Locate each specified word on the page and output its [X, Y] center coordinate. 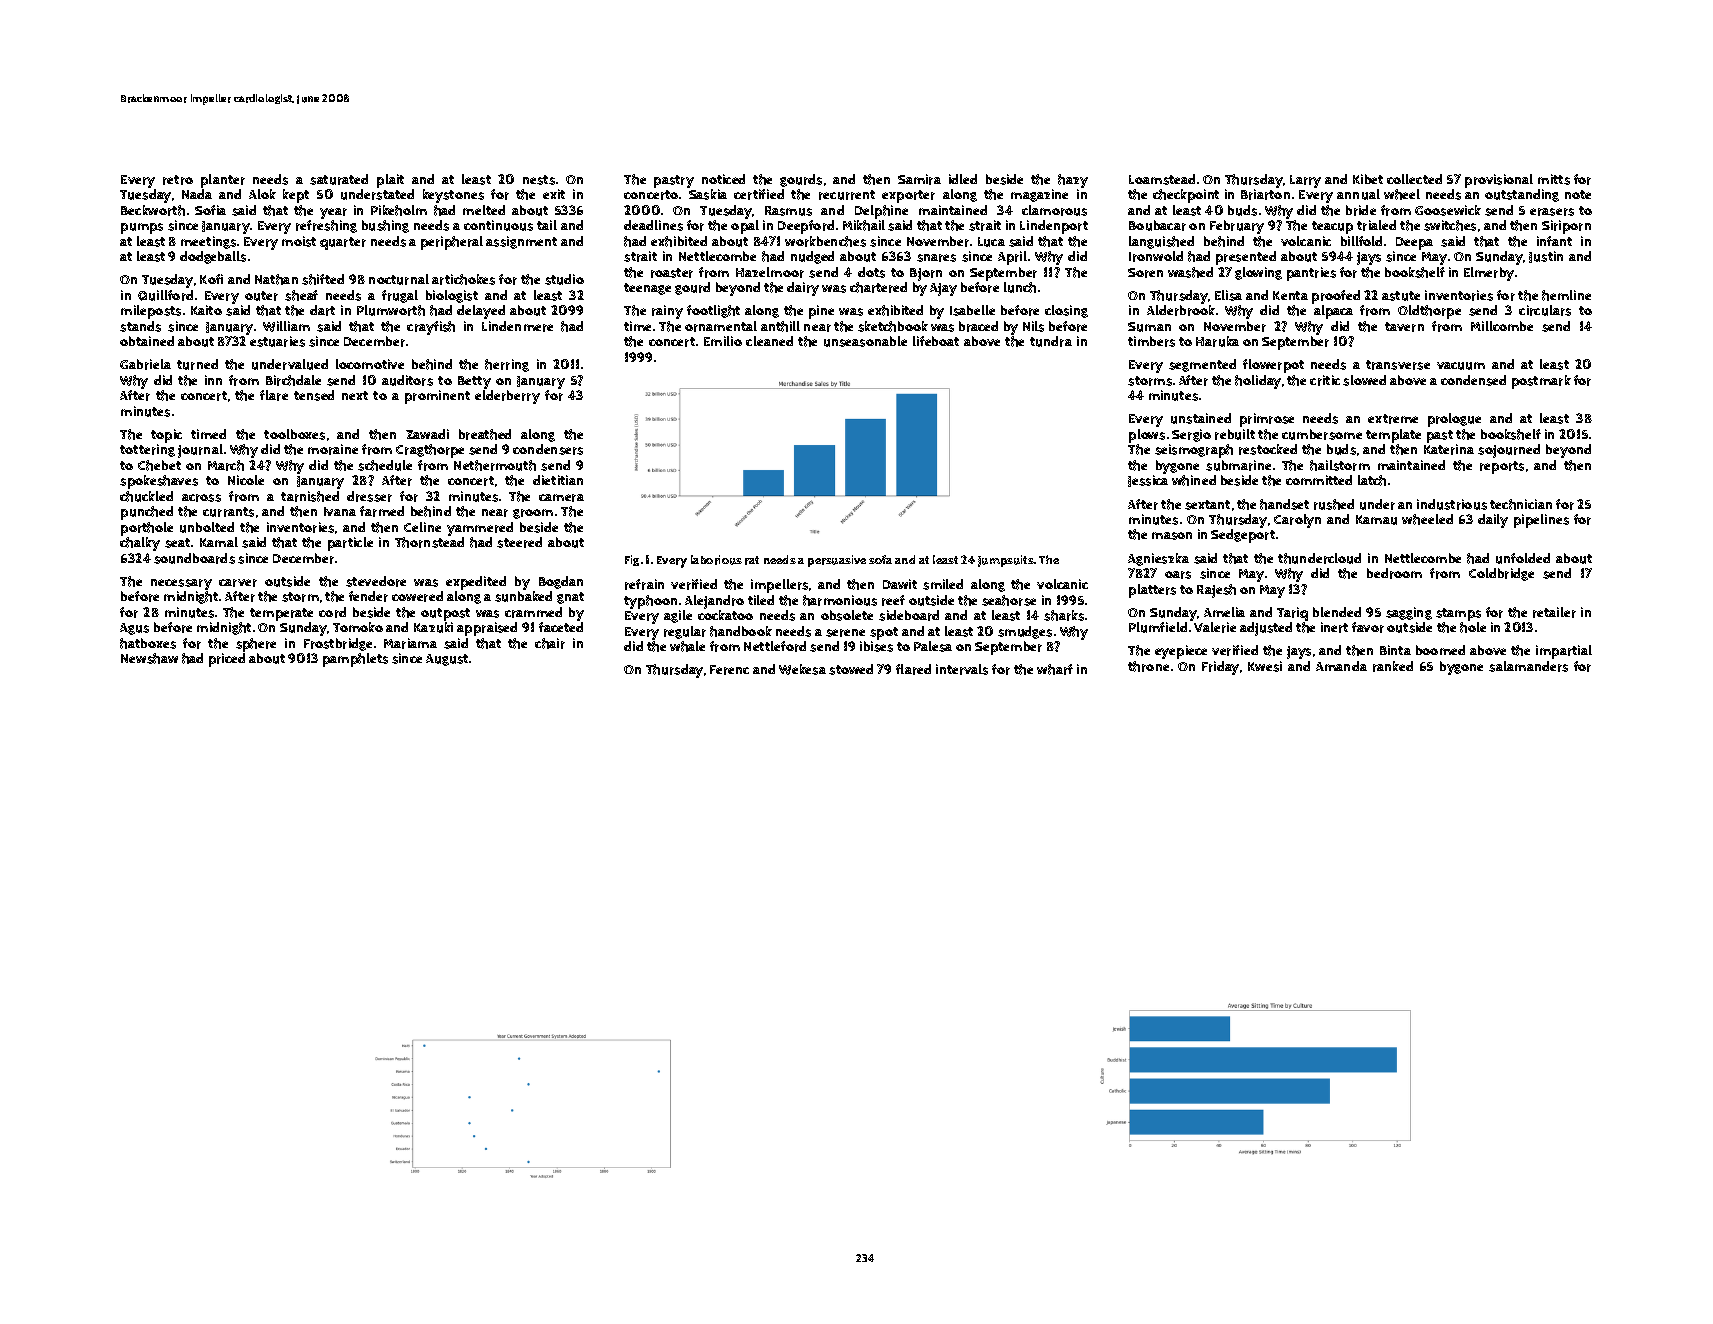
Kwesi [1265, 666]
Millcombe [1502, 326]
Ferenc [729, 670]
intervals [962, 669]
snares [936, 258]
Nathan [276, 279]
